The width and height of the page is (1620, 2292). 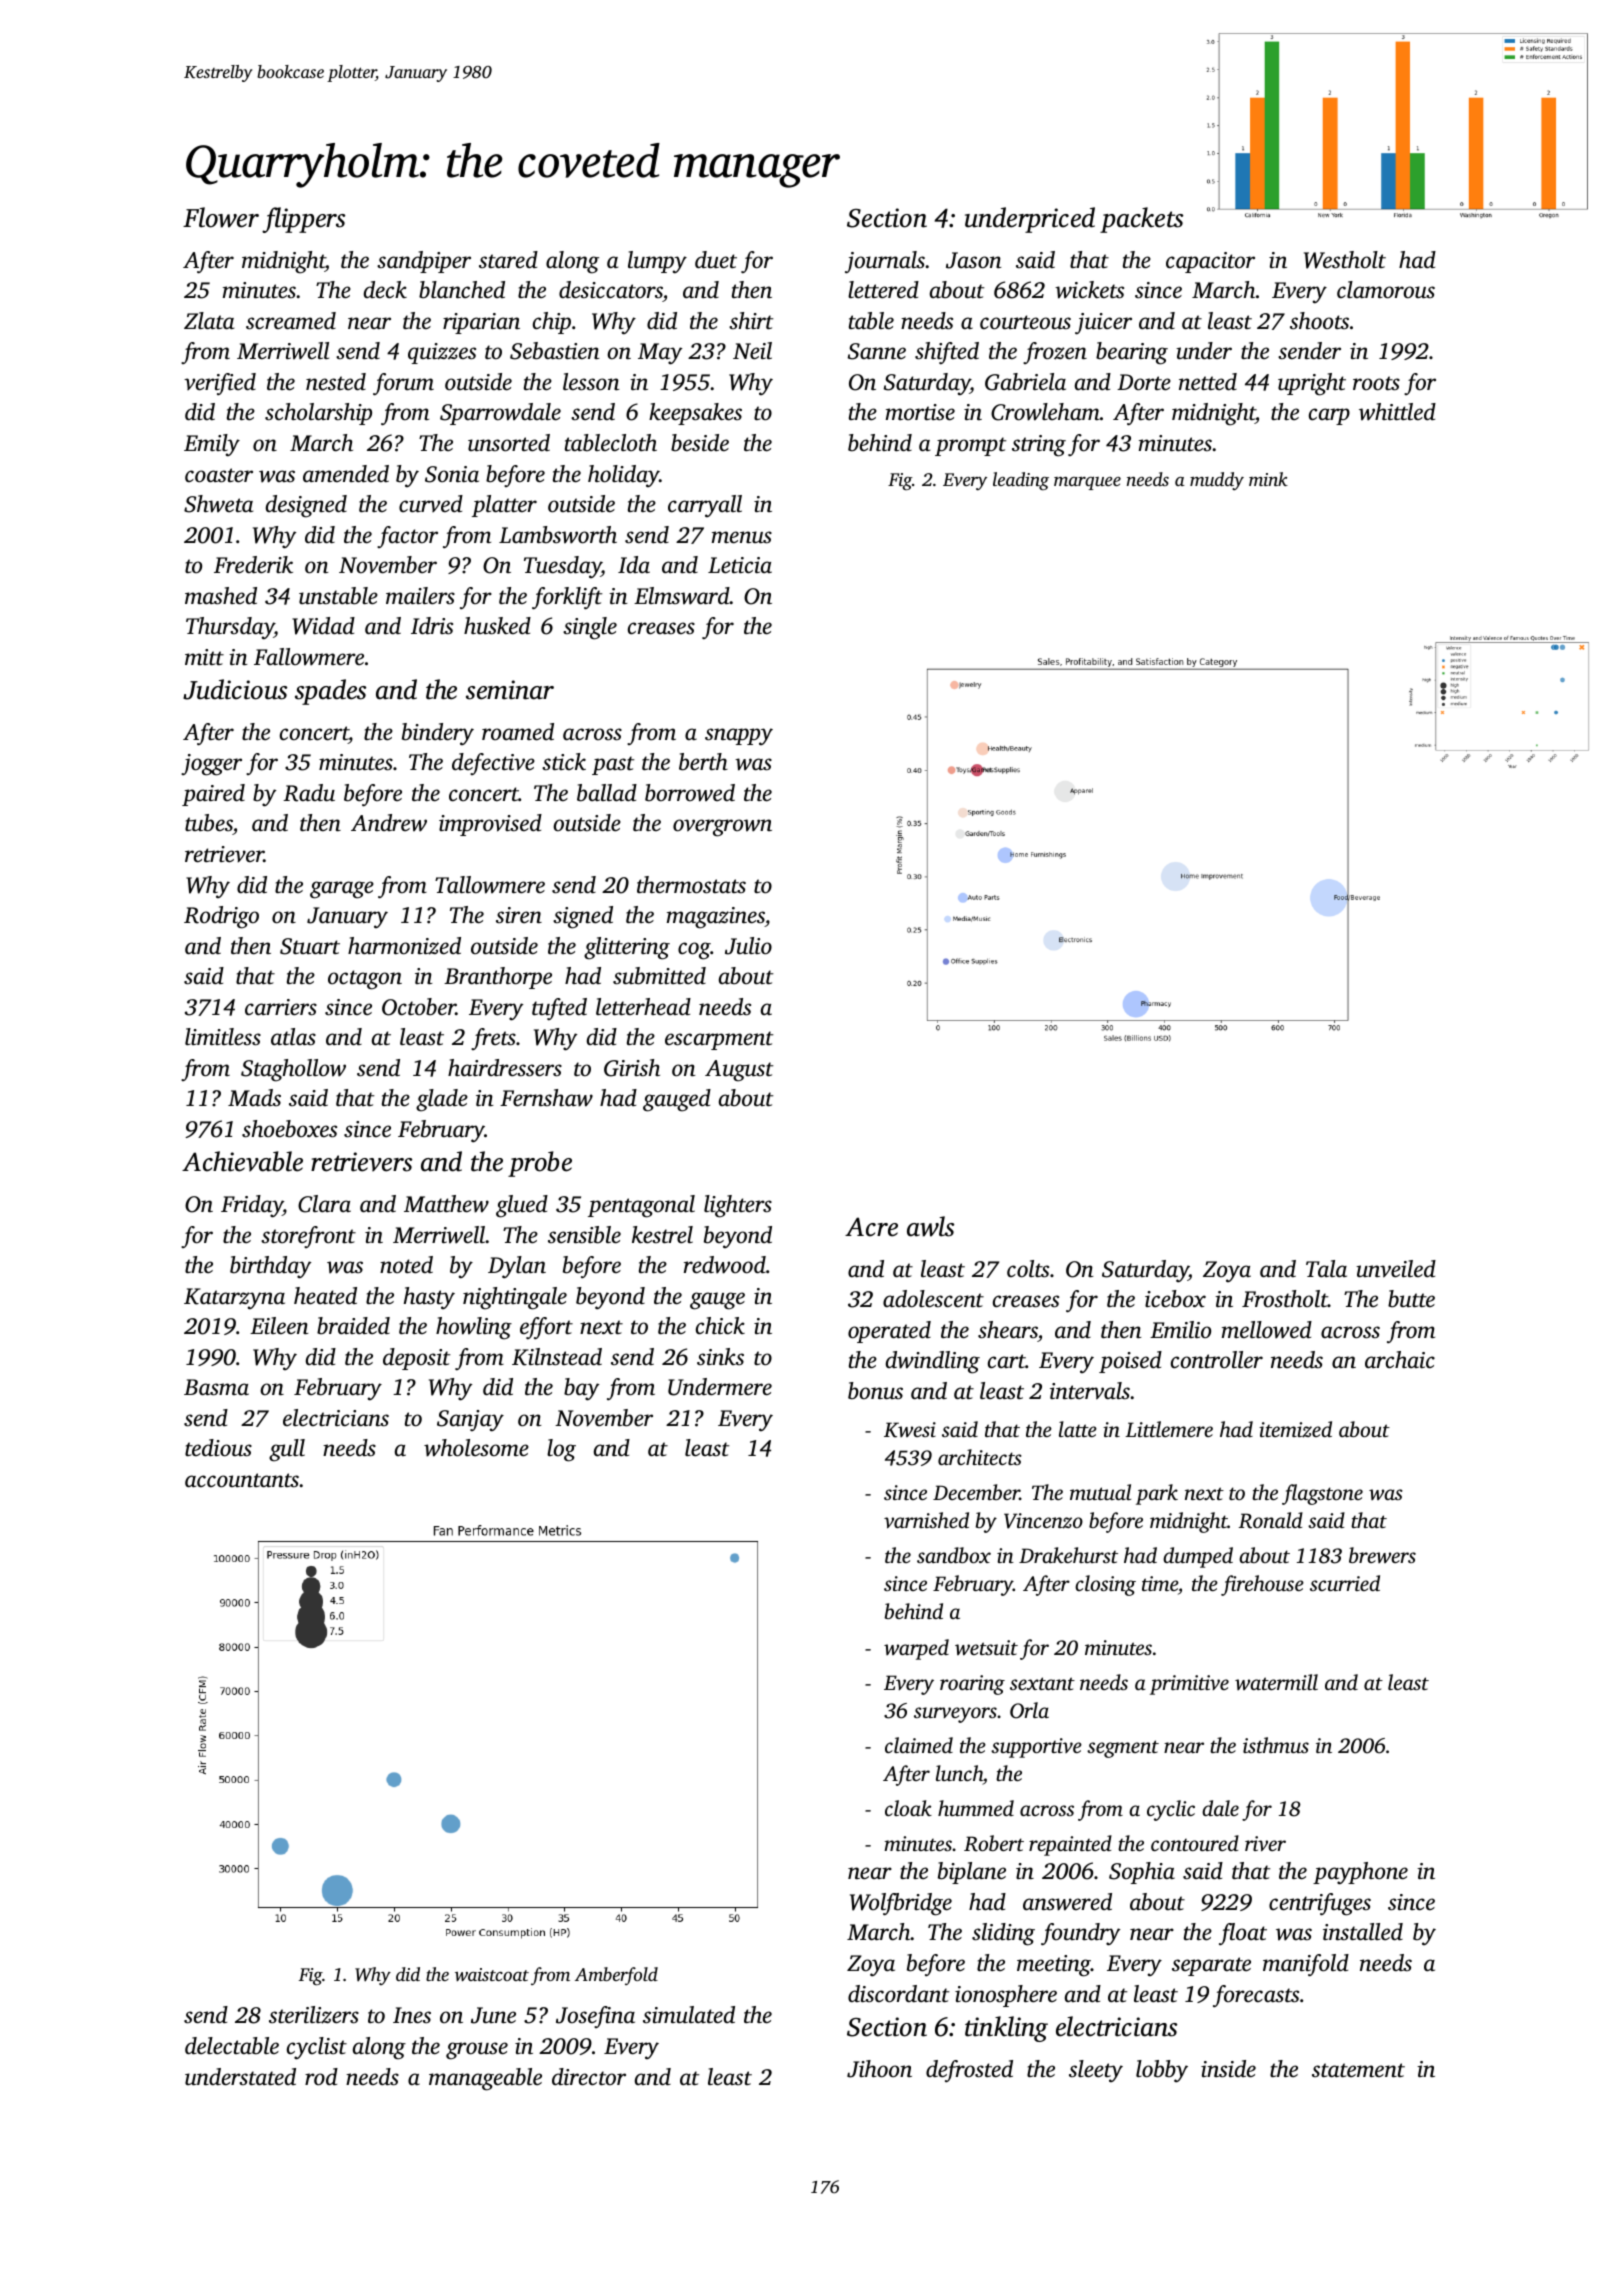 What do you see at coordinates (1363, 1932) in the page?
I see `installed` at bounding box center [1363, 1932].
